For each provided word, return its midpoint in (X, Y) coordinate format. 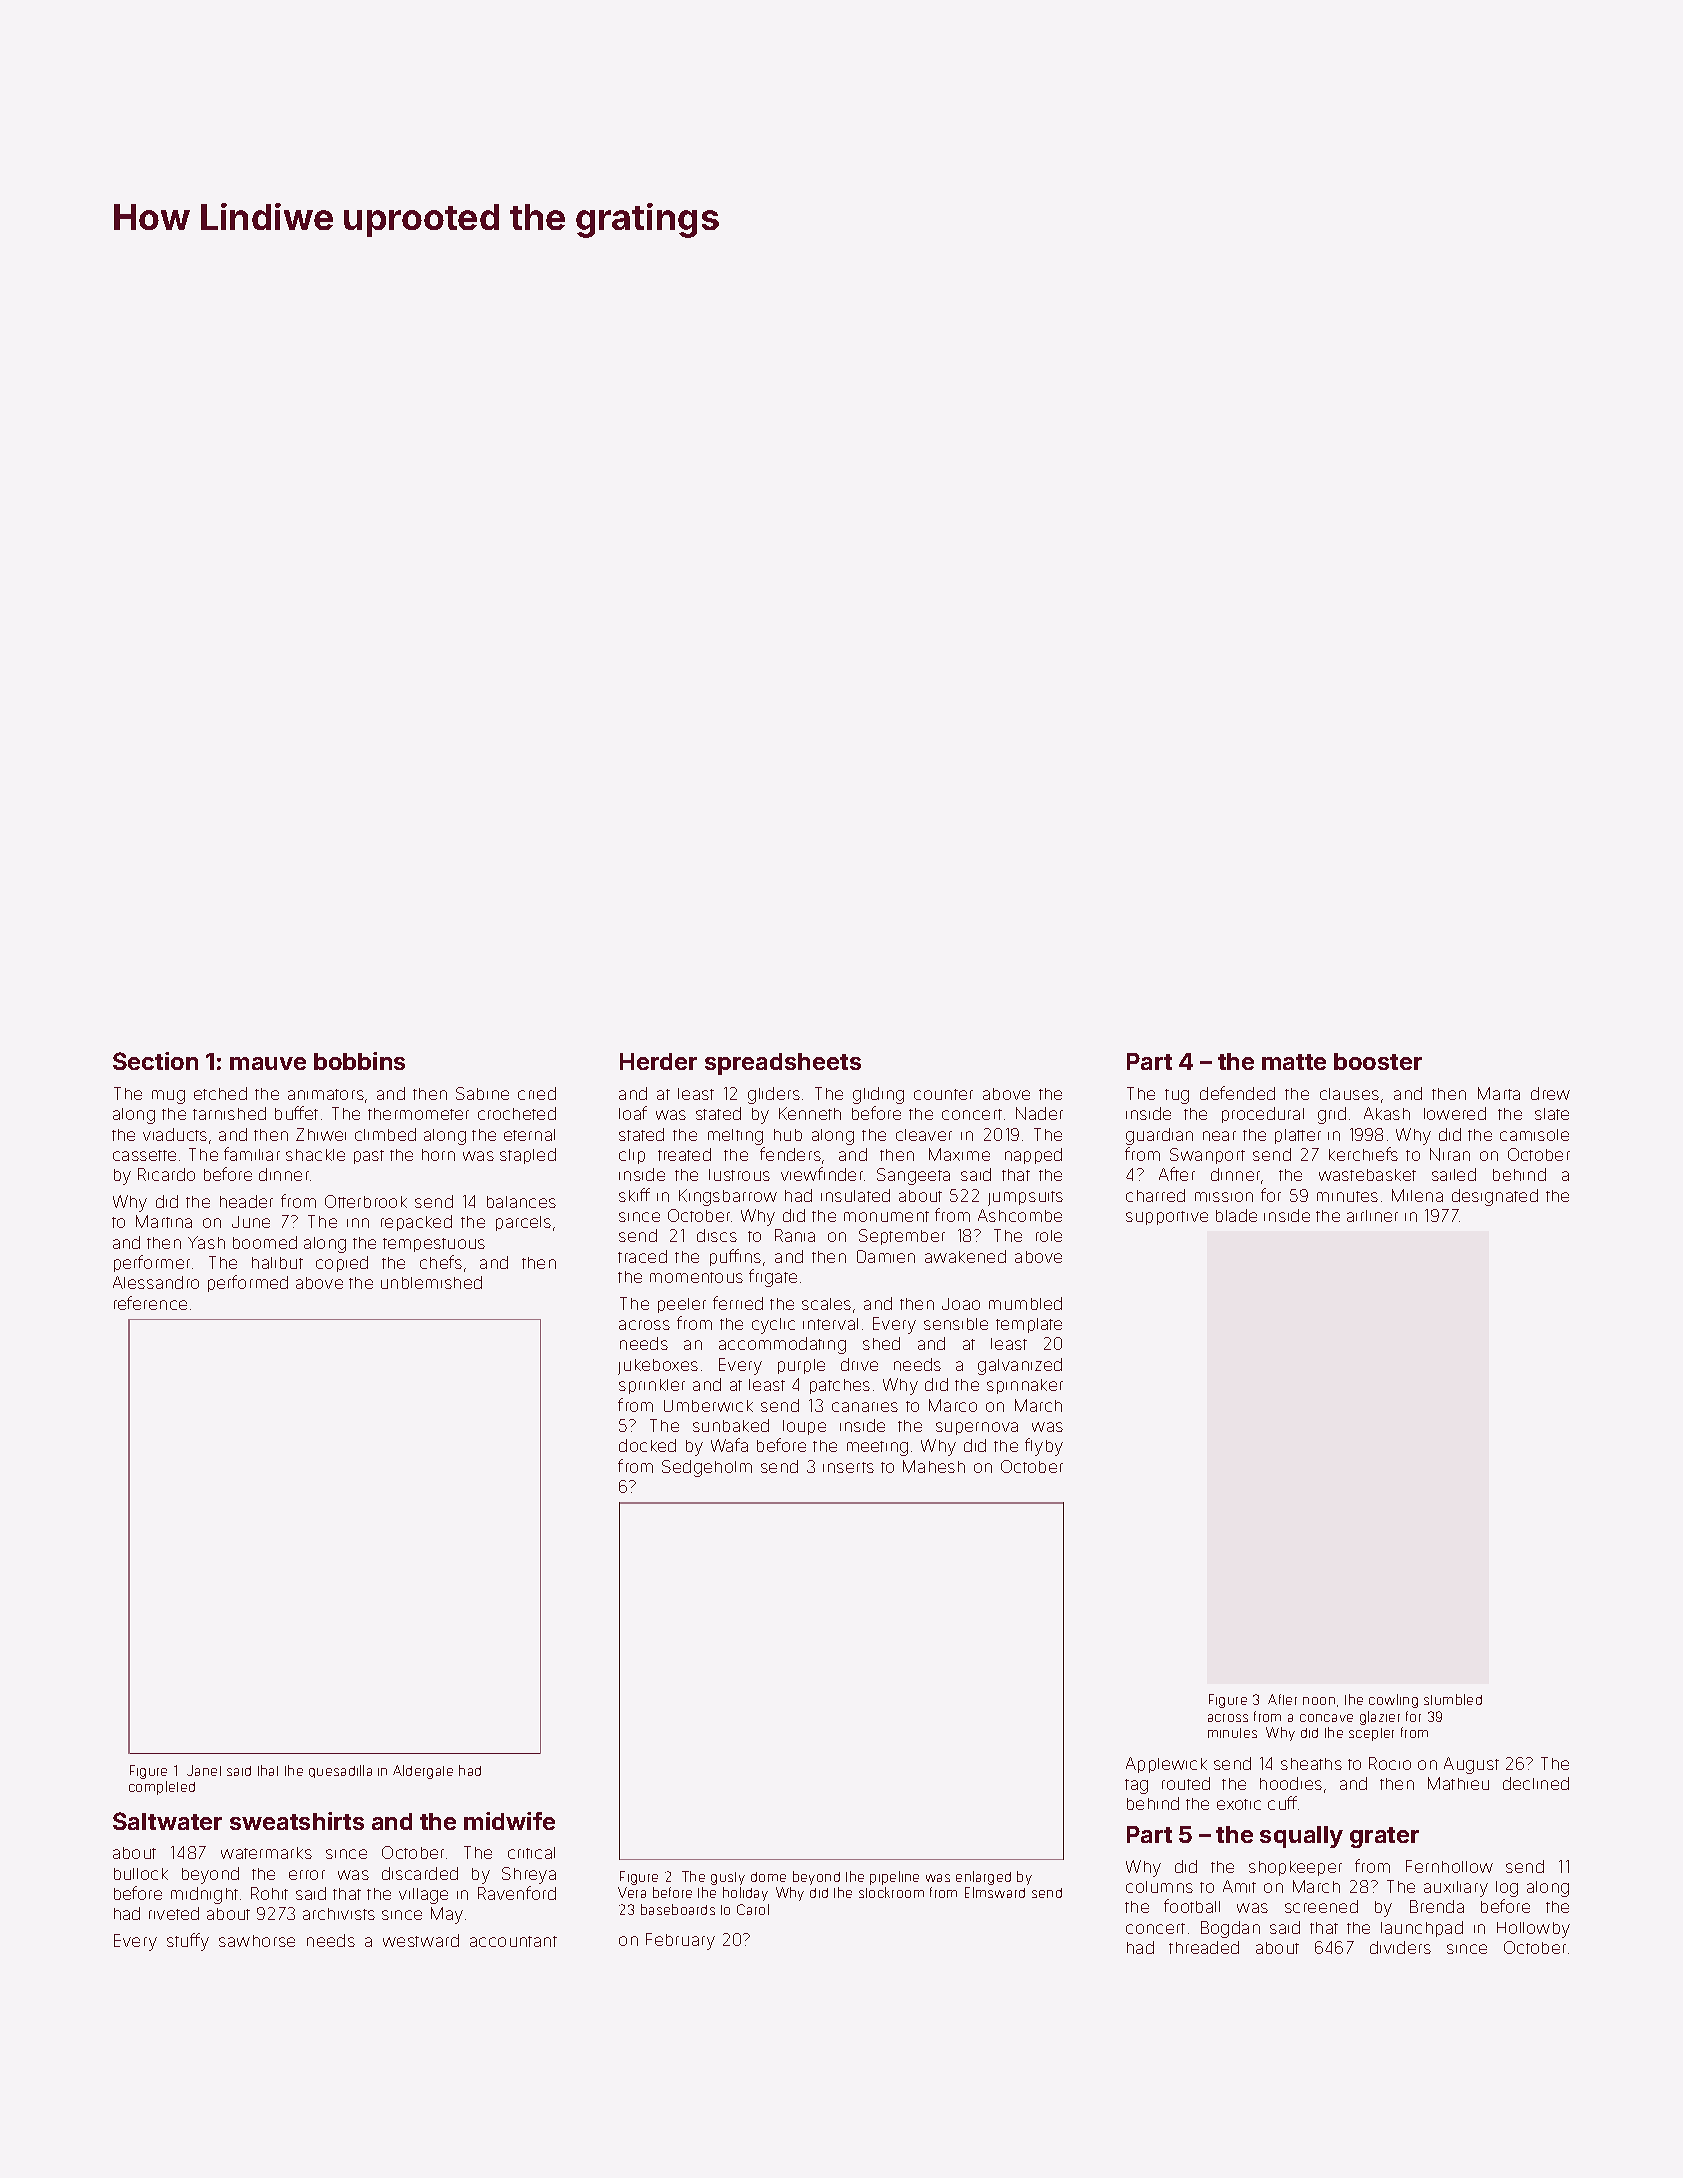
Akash (1387, 1113)
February (680, 1941)
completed (162, 1788)
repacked (416, 1223)
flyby (1044, 1447)
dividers (1400, 1947)
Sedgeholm (707, 1468)
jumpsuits (1025, 1198)
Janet (204, 1770)
